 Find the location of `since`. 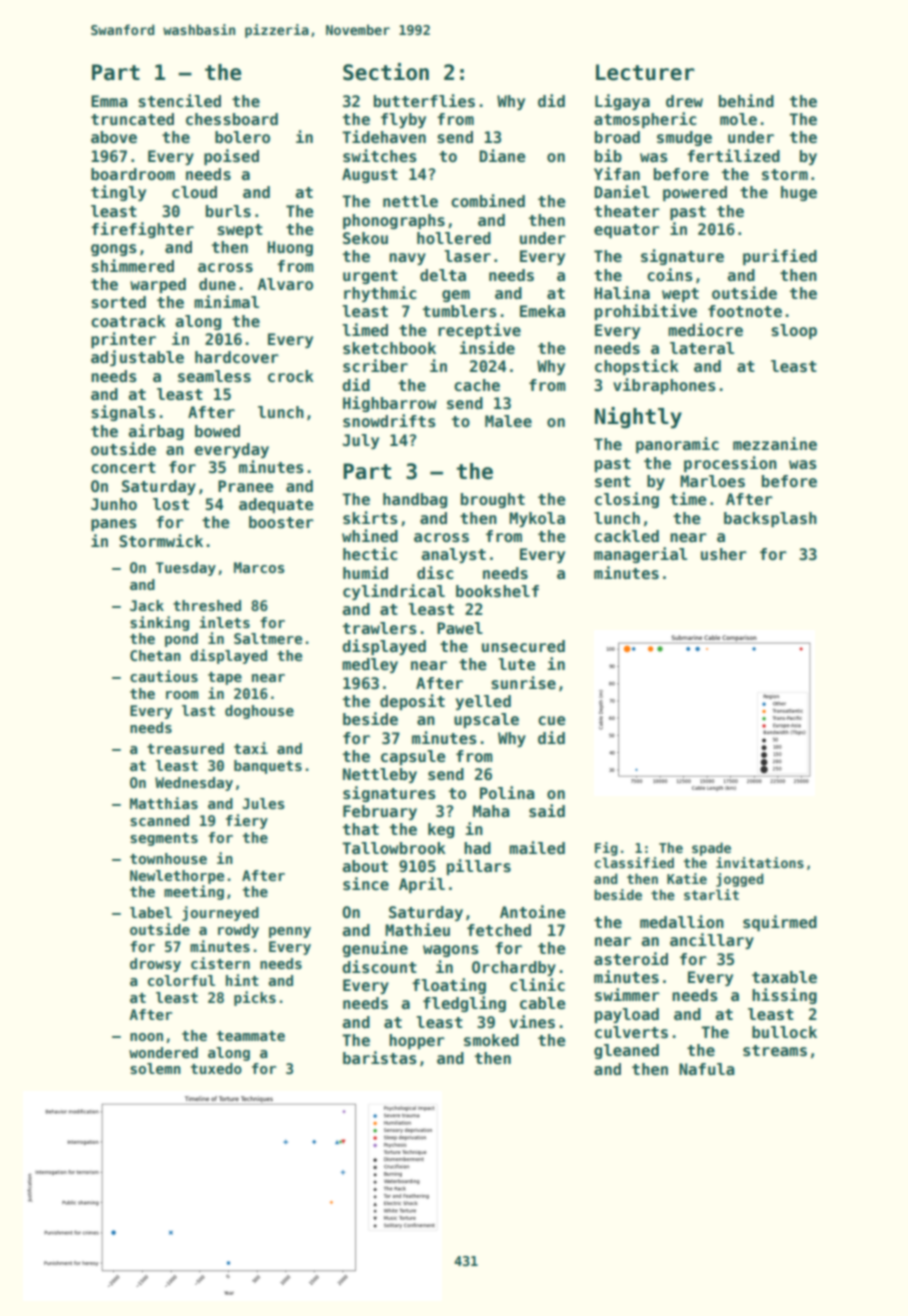

since is located at coordinates (366, 884).
